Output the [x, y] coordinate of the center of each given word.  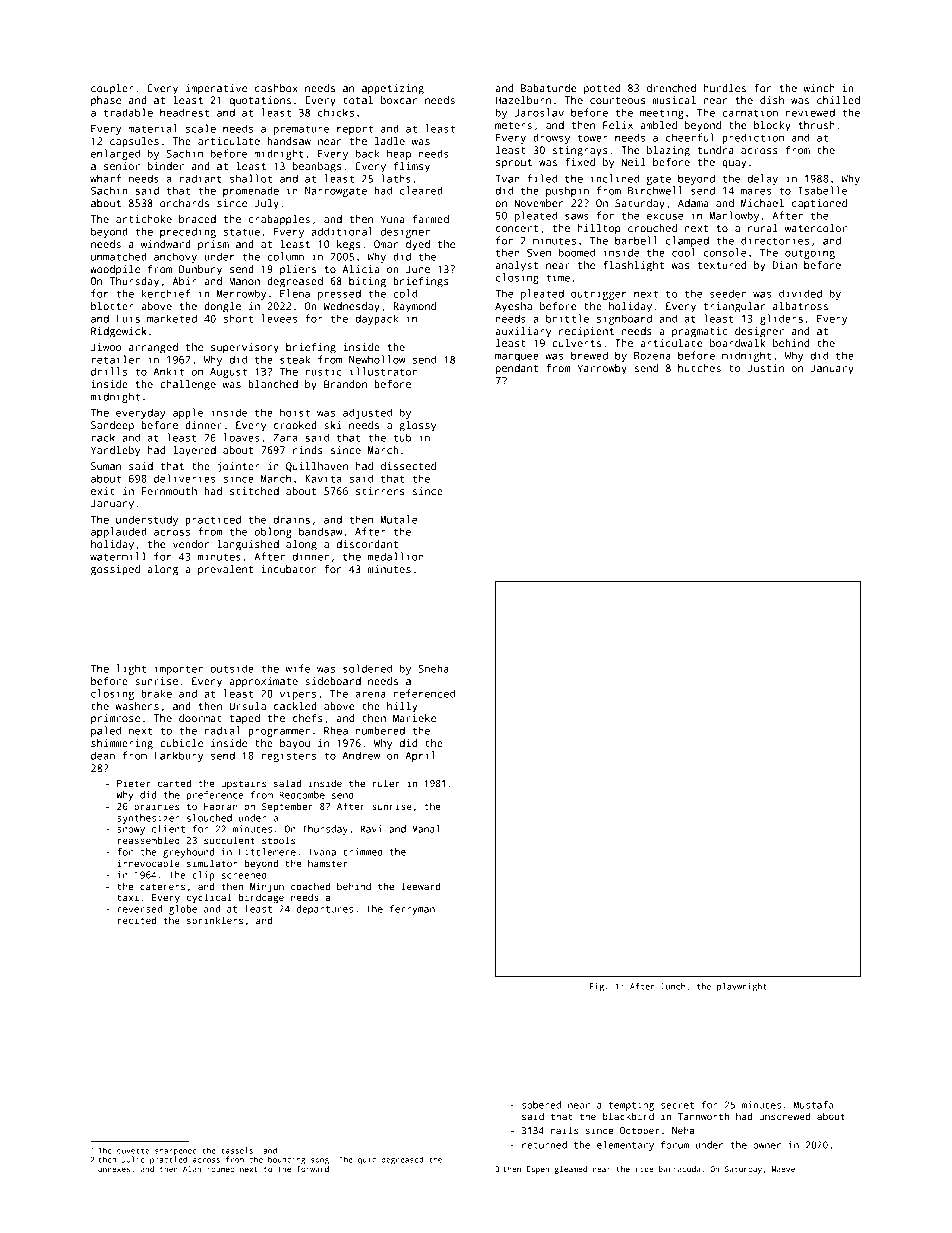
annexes [114, 1169]
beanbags [317, 167]
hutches [699, 368]
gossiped [115, 570]
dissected [408, 466]
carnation [750, 112]
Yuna [392, 219]
